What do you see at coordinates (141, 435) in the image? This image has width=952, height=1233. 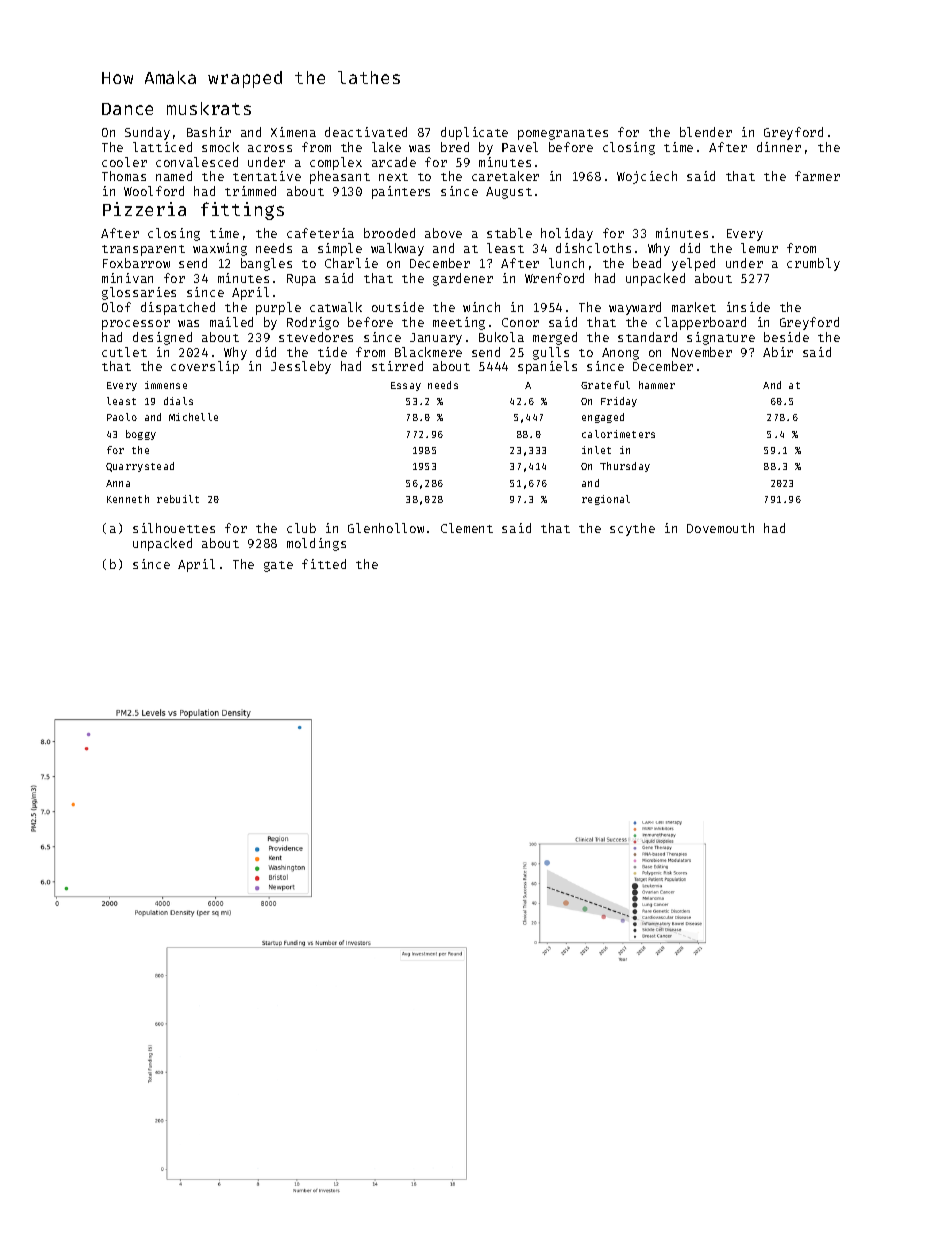 I see `boggy` at bounding box center [141, 435].
